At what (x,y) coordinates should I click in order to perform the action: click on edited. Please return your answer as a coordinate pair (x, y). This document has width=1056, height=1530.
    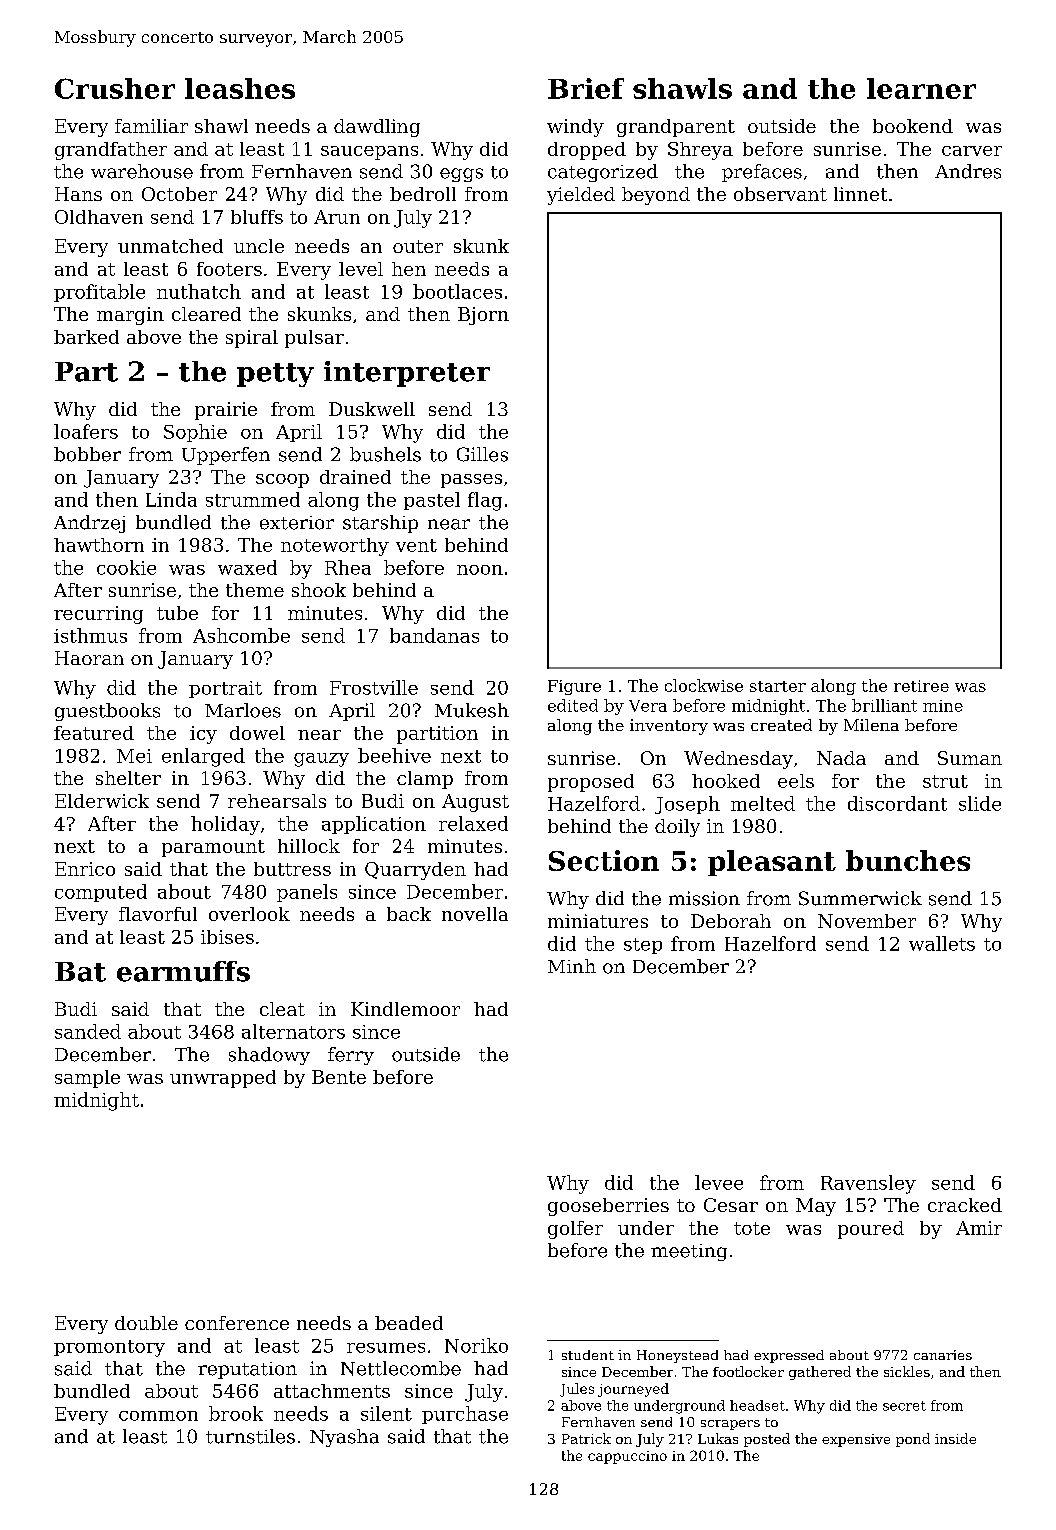
    Looking at the image, I should click on (573, 705).
